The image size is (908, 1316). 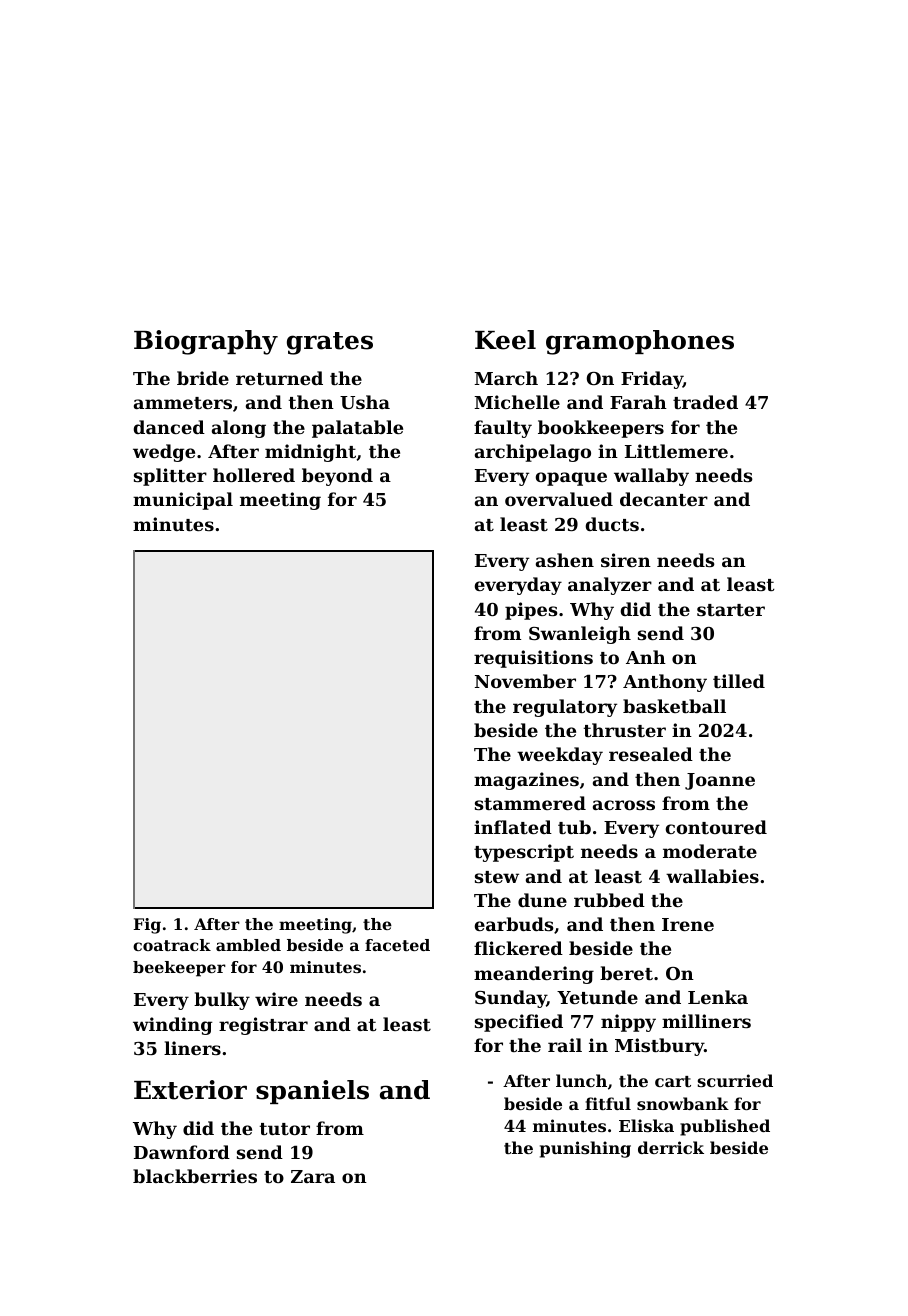 I want to click on rail, so click(x=565, y=1045).
